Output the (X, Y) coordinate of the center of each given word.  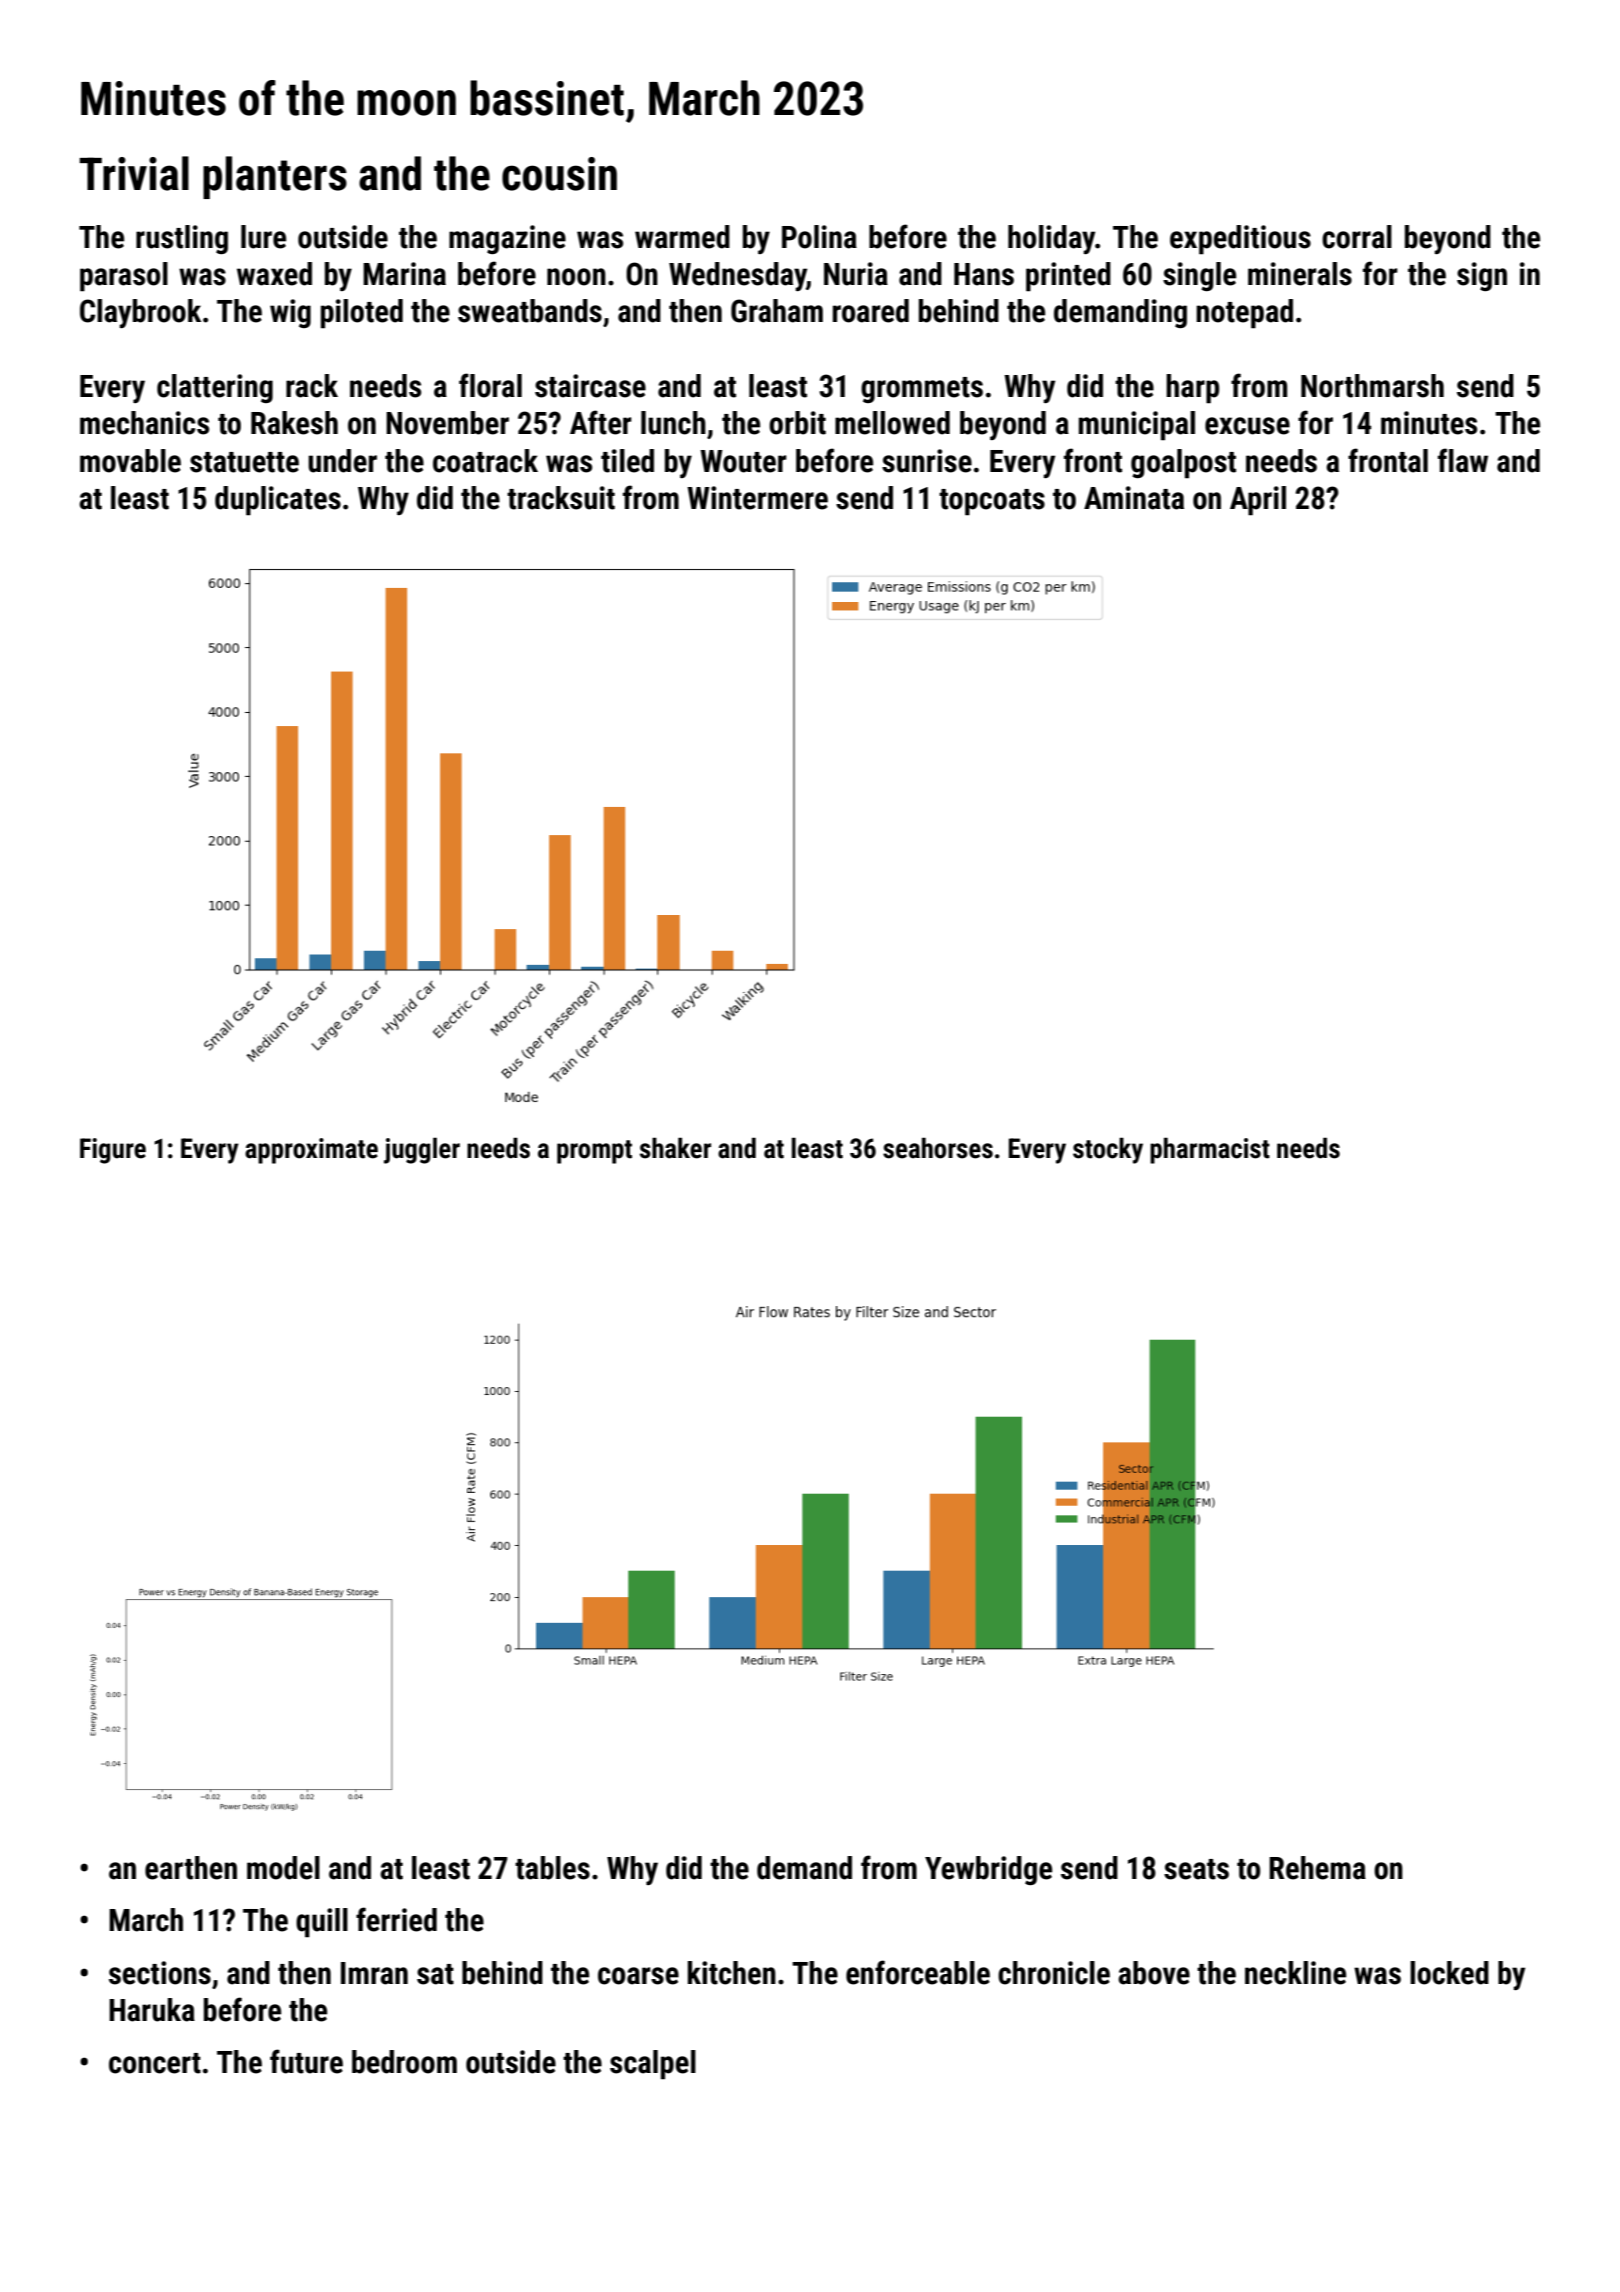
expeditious (1240, 240)
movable (130, 461)
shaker (675, 1148)
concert (155, 2063)
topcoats (992, 502)
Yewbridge (988, 1870)
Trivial (134, 173)
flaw (1463, 460)
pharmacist (1210, 1150)
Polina (819, 237)
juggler (422, 1150)
